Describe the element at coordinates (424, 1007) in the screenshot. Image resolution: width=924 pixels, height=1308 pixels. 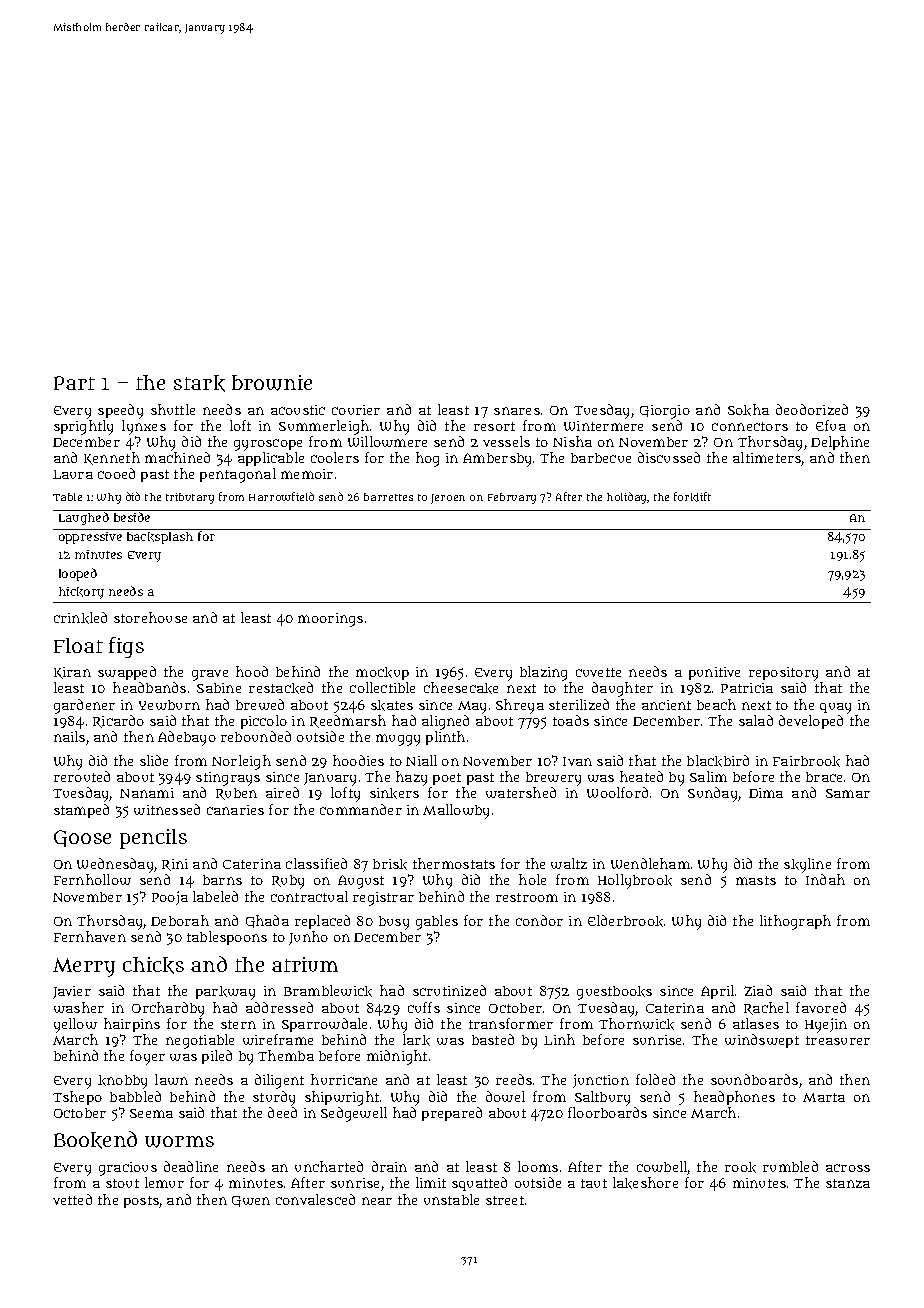
I see `cuffs` at that location.
